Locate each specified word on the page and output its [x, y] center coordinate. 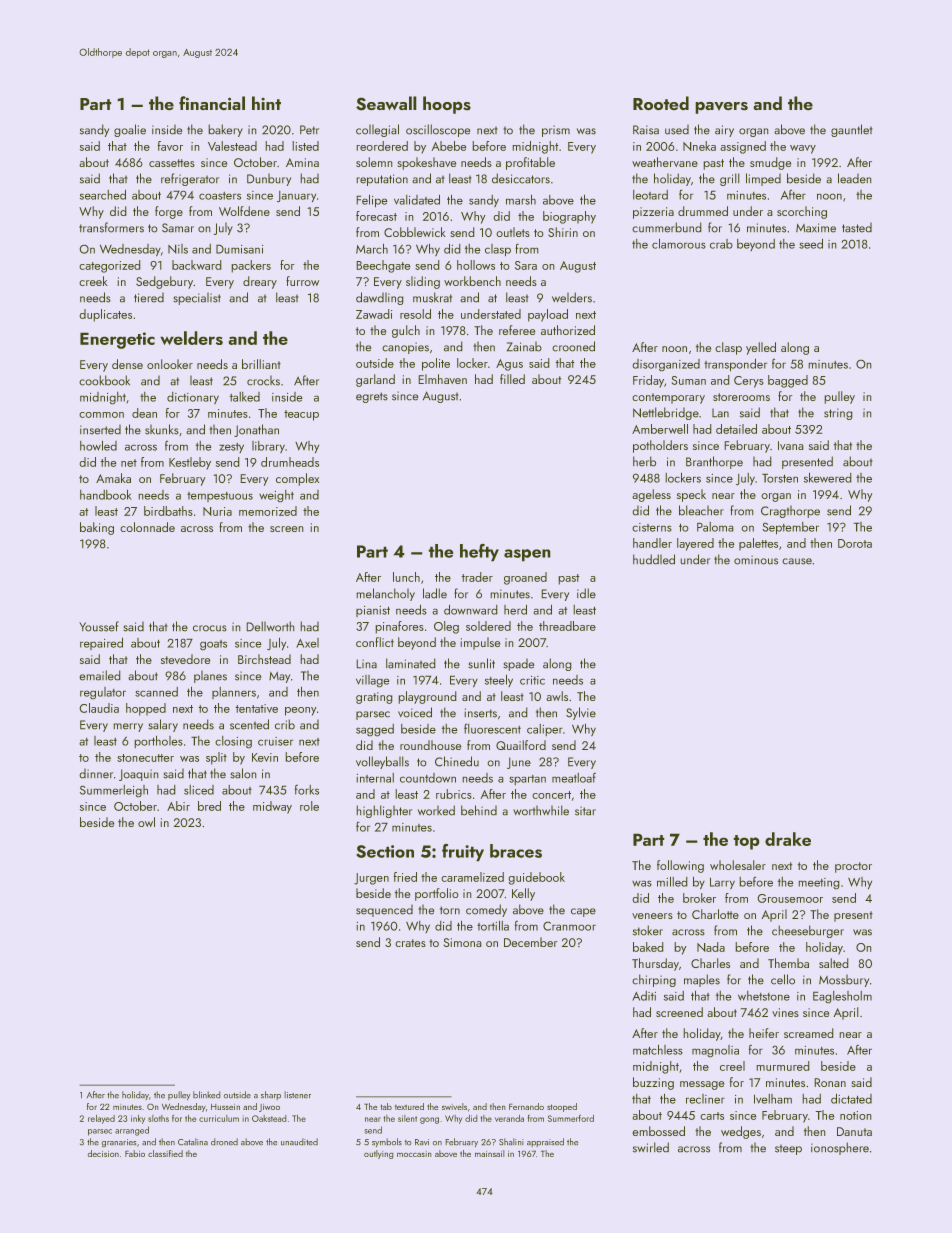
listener [298, 1094]
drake [788, 839]
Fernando [526, 1106]
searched [103, 195]
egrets [372, 397]
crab [721, 244]
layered [695, 544]
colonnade [147, 527]
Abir [178, 806]
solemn [374, 162]
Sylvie [581, 713]
